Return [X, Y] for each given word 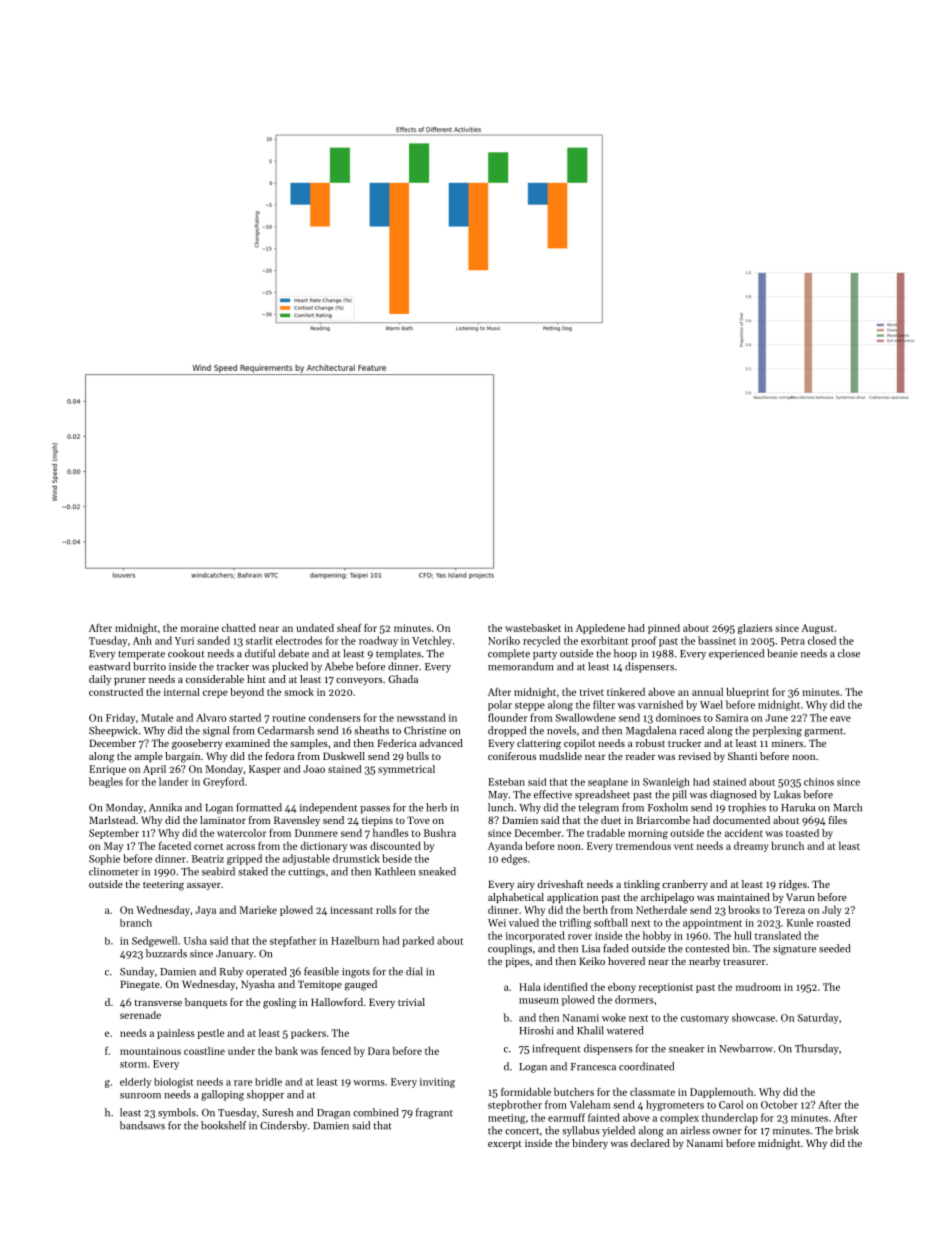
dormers [634, 999]
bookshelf [223, 1125]
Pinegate [140, 985]
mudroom [758, 987]
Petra [793, 641]
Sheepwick [113, 731]
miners [787, 743]
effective [553, 794]
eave [840, 719]
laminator [223, 820]
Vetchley [432, 641]
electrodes [299, 640]
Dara [379, 1051]
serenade [140, 1015]
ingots [356, 973]
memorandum [520, 666]
